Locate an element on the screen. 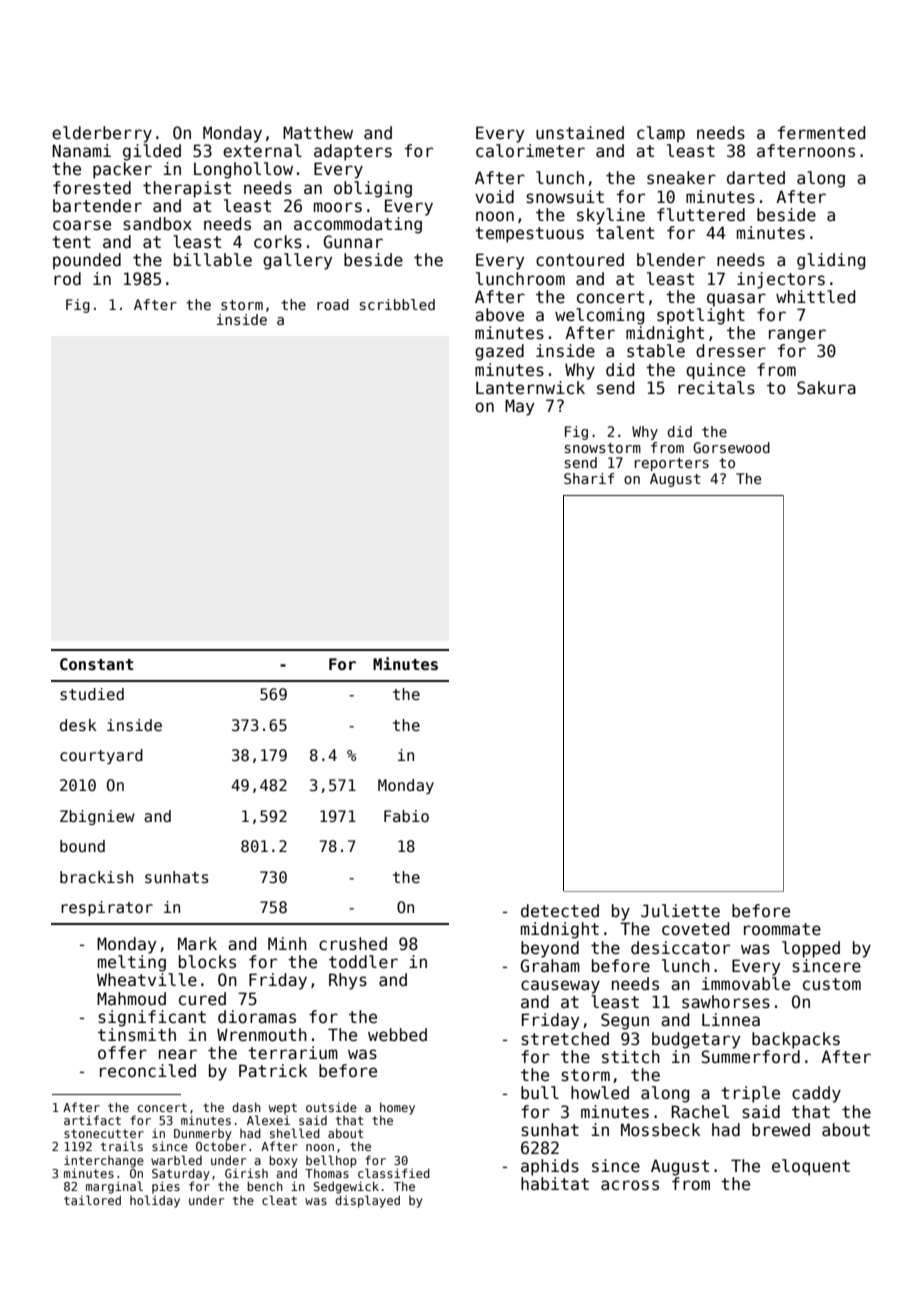 This screenshot has width=924, height=1308. Fabio is located at coordinates (406, 816).
